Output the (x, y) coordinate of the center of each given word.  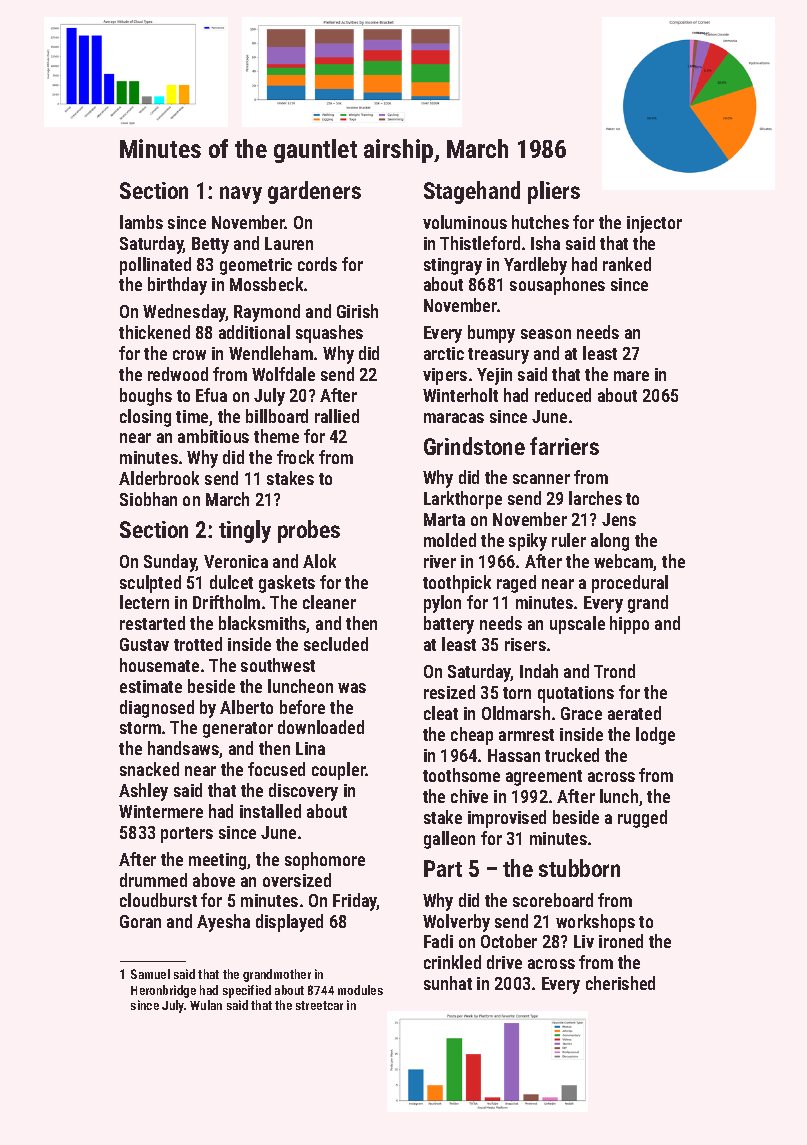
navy (241, 195)
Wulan (206, 1005)
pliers (554, 192)
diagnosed (157, 709)
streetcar (319, 1005)
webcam (624, 562)
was (352, 688)
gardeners (314, 192)
